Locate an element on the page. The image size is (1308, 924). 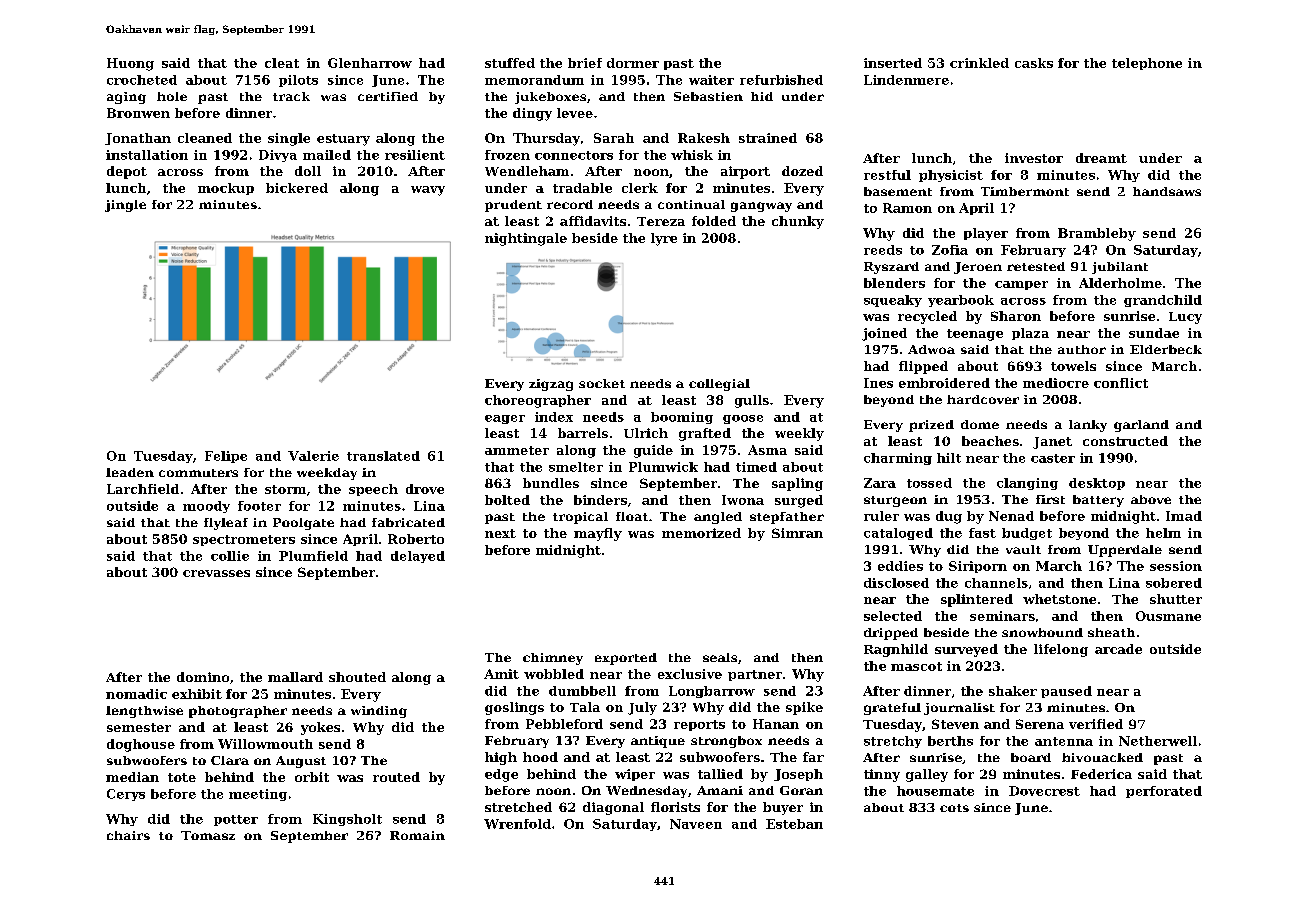
cleat is located at coordinates (282, 63).
